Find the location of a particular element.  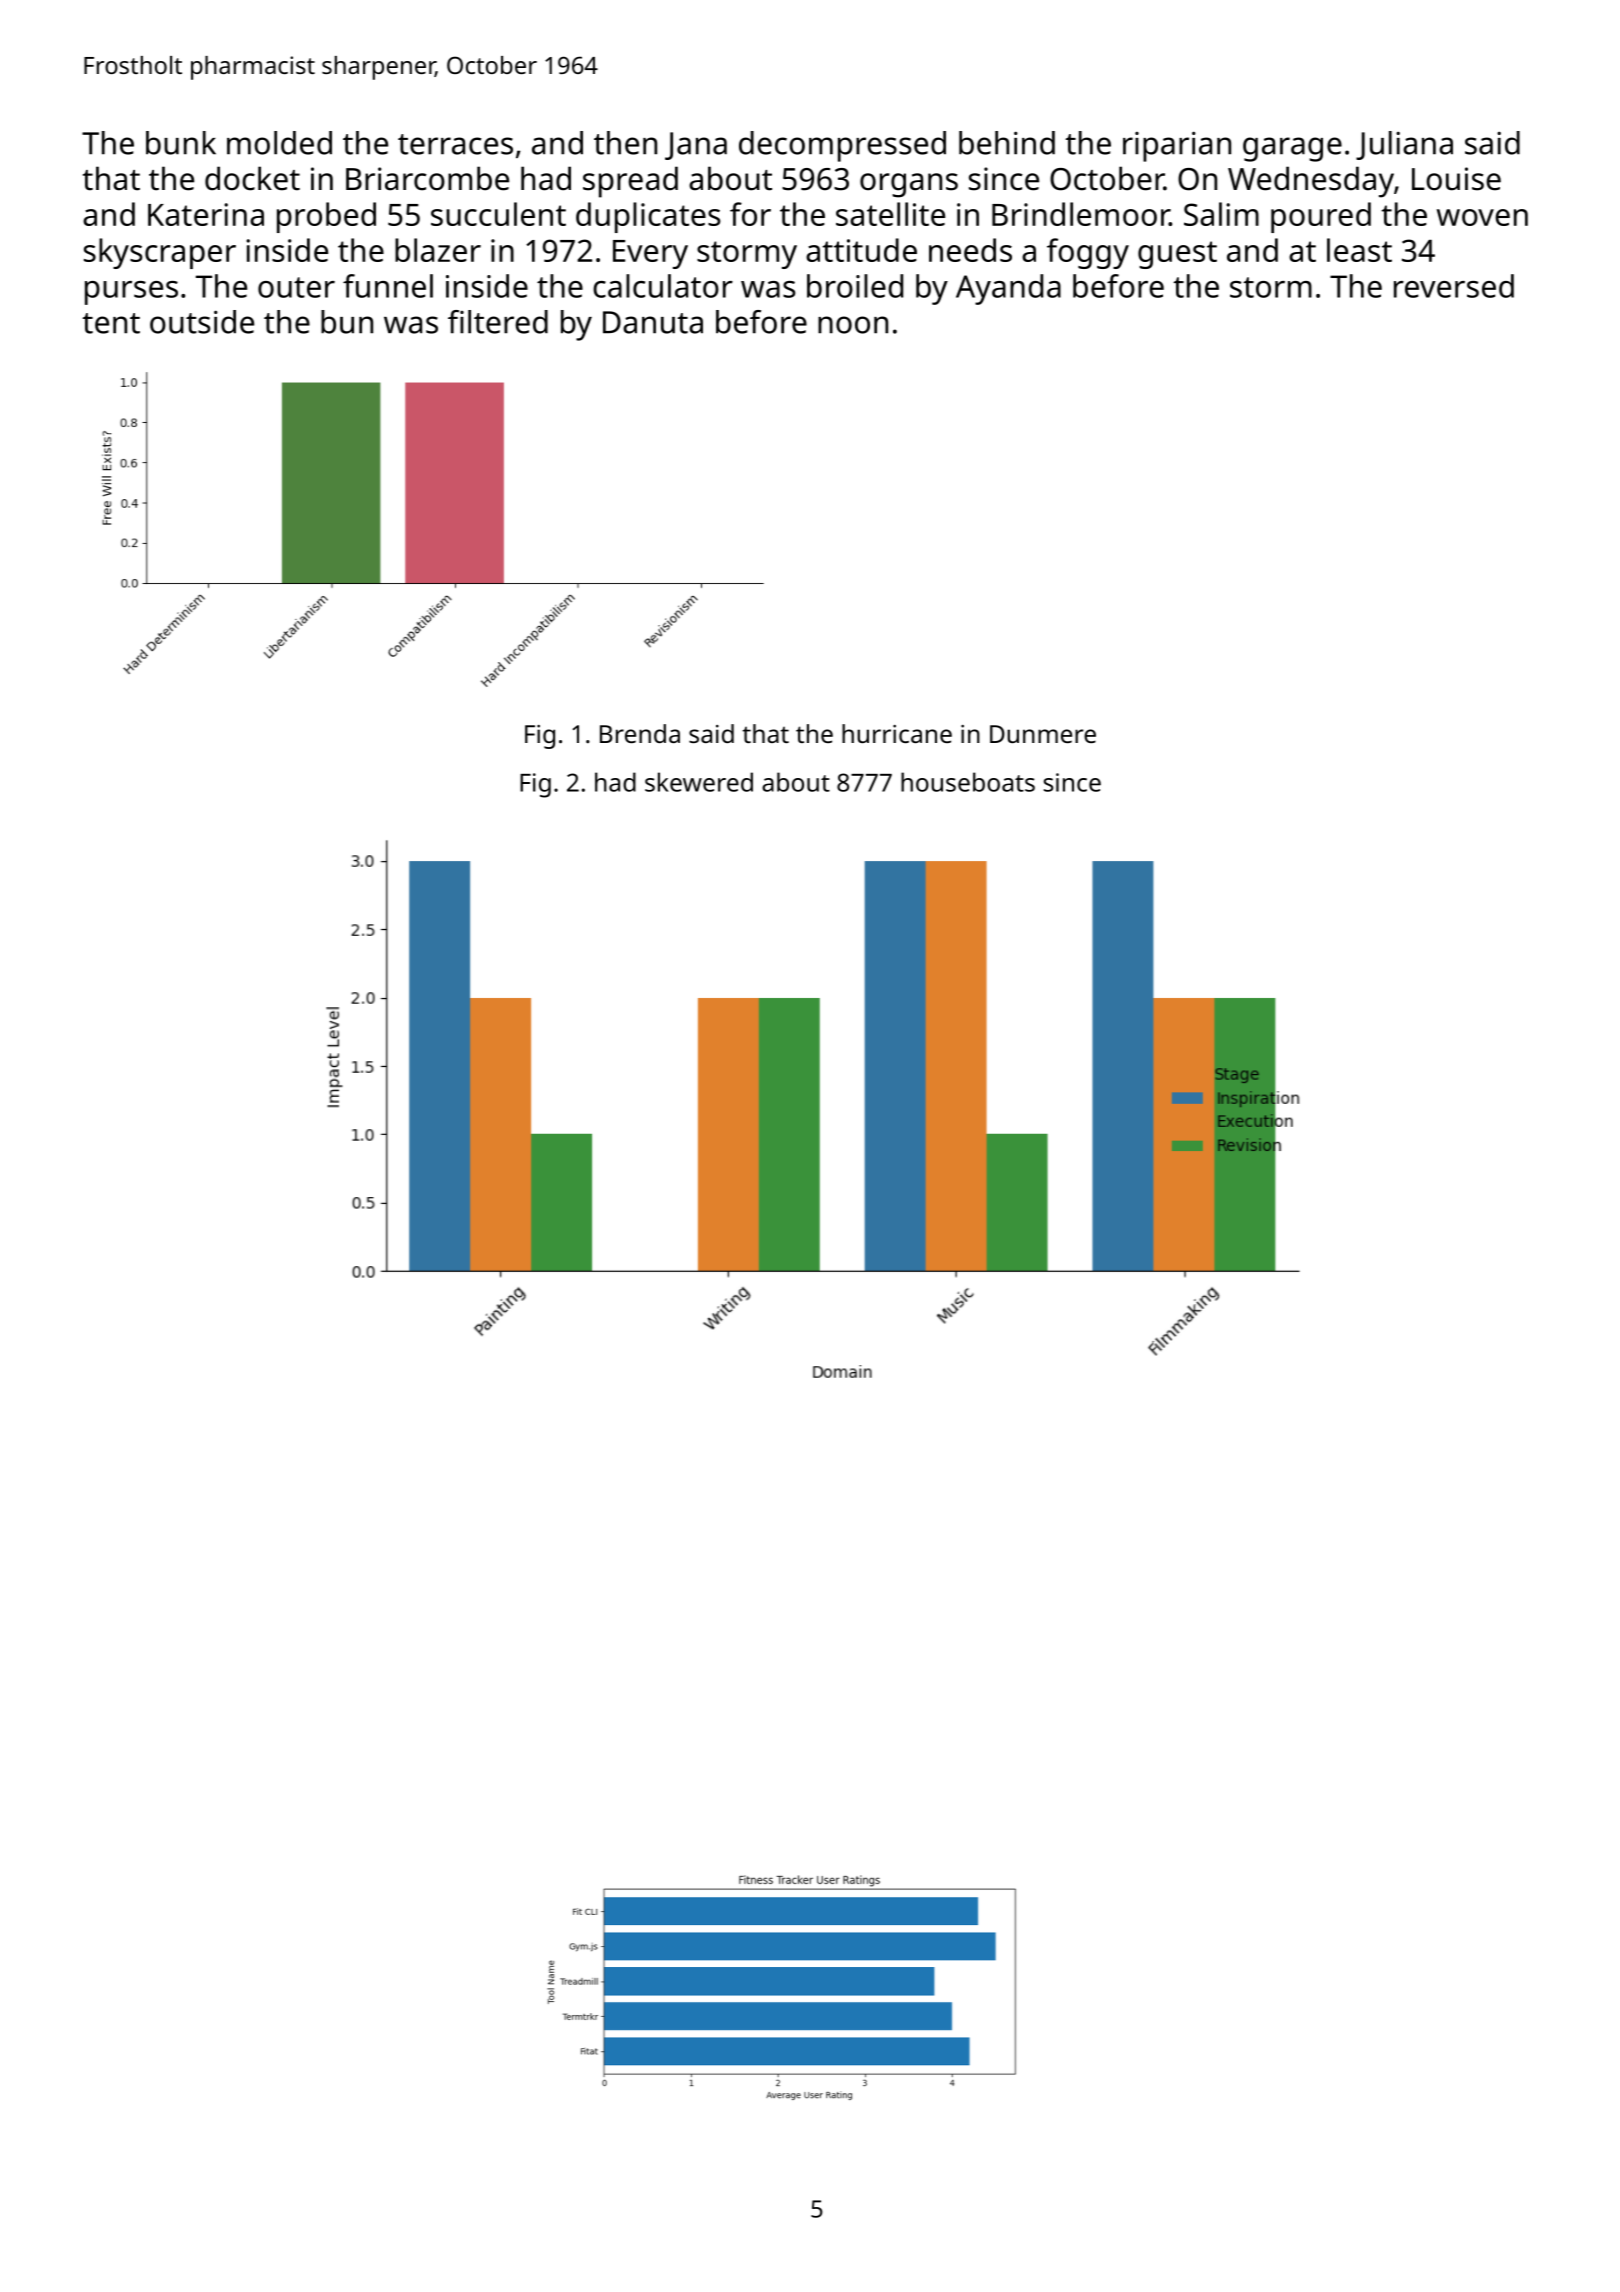

noon is located at coordinates (853, 325).
